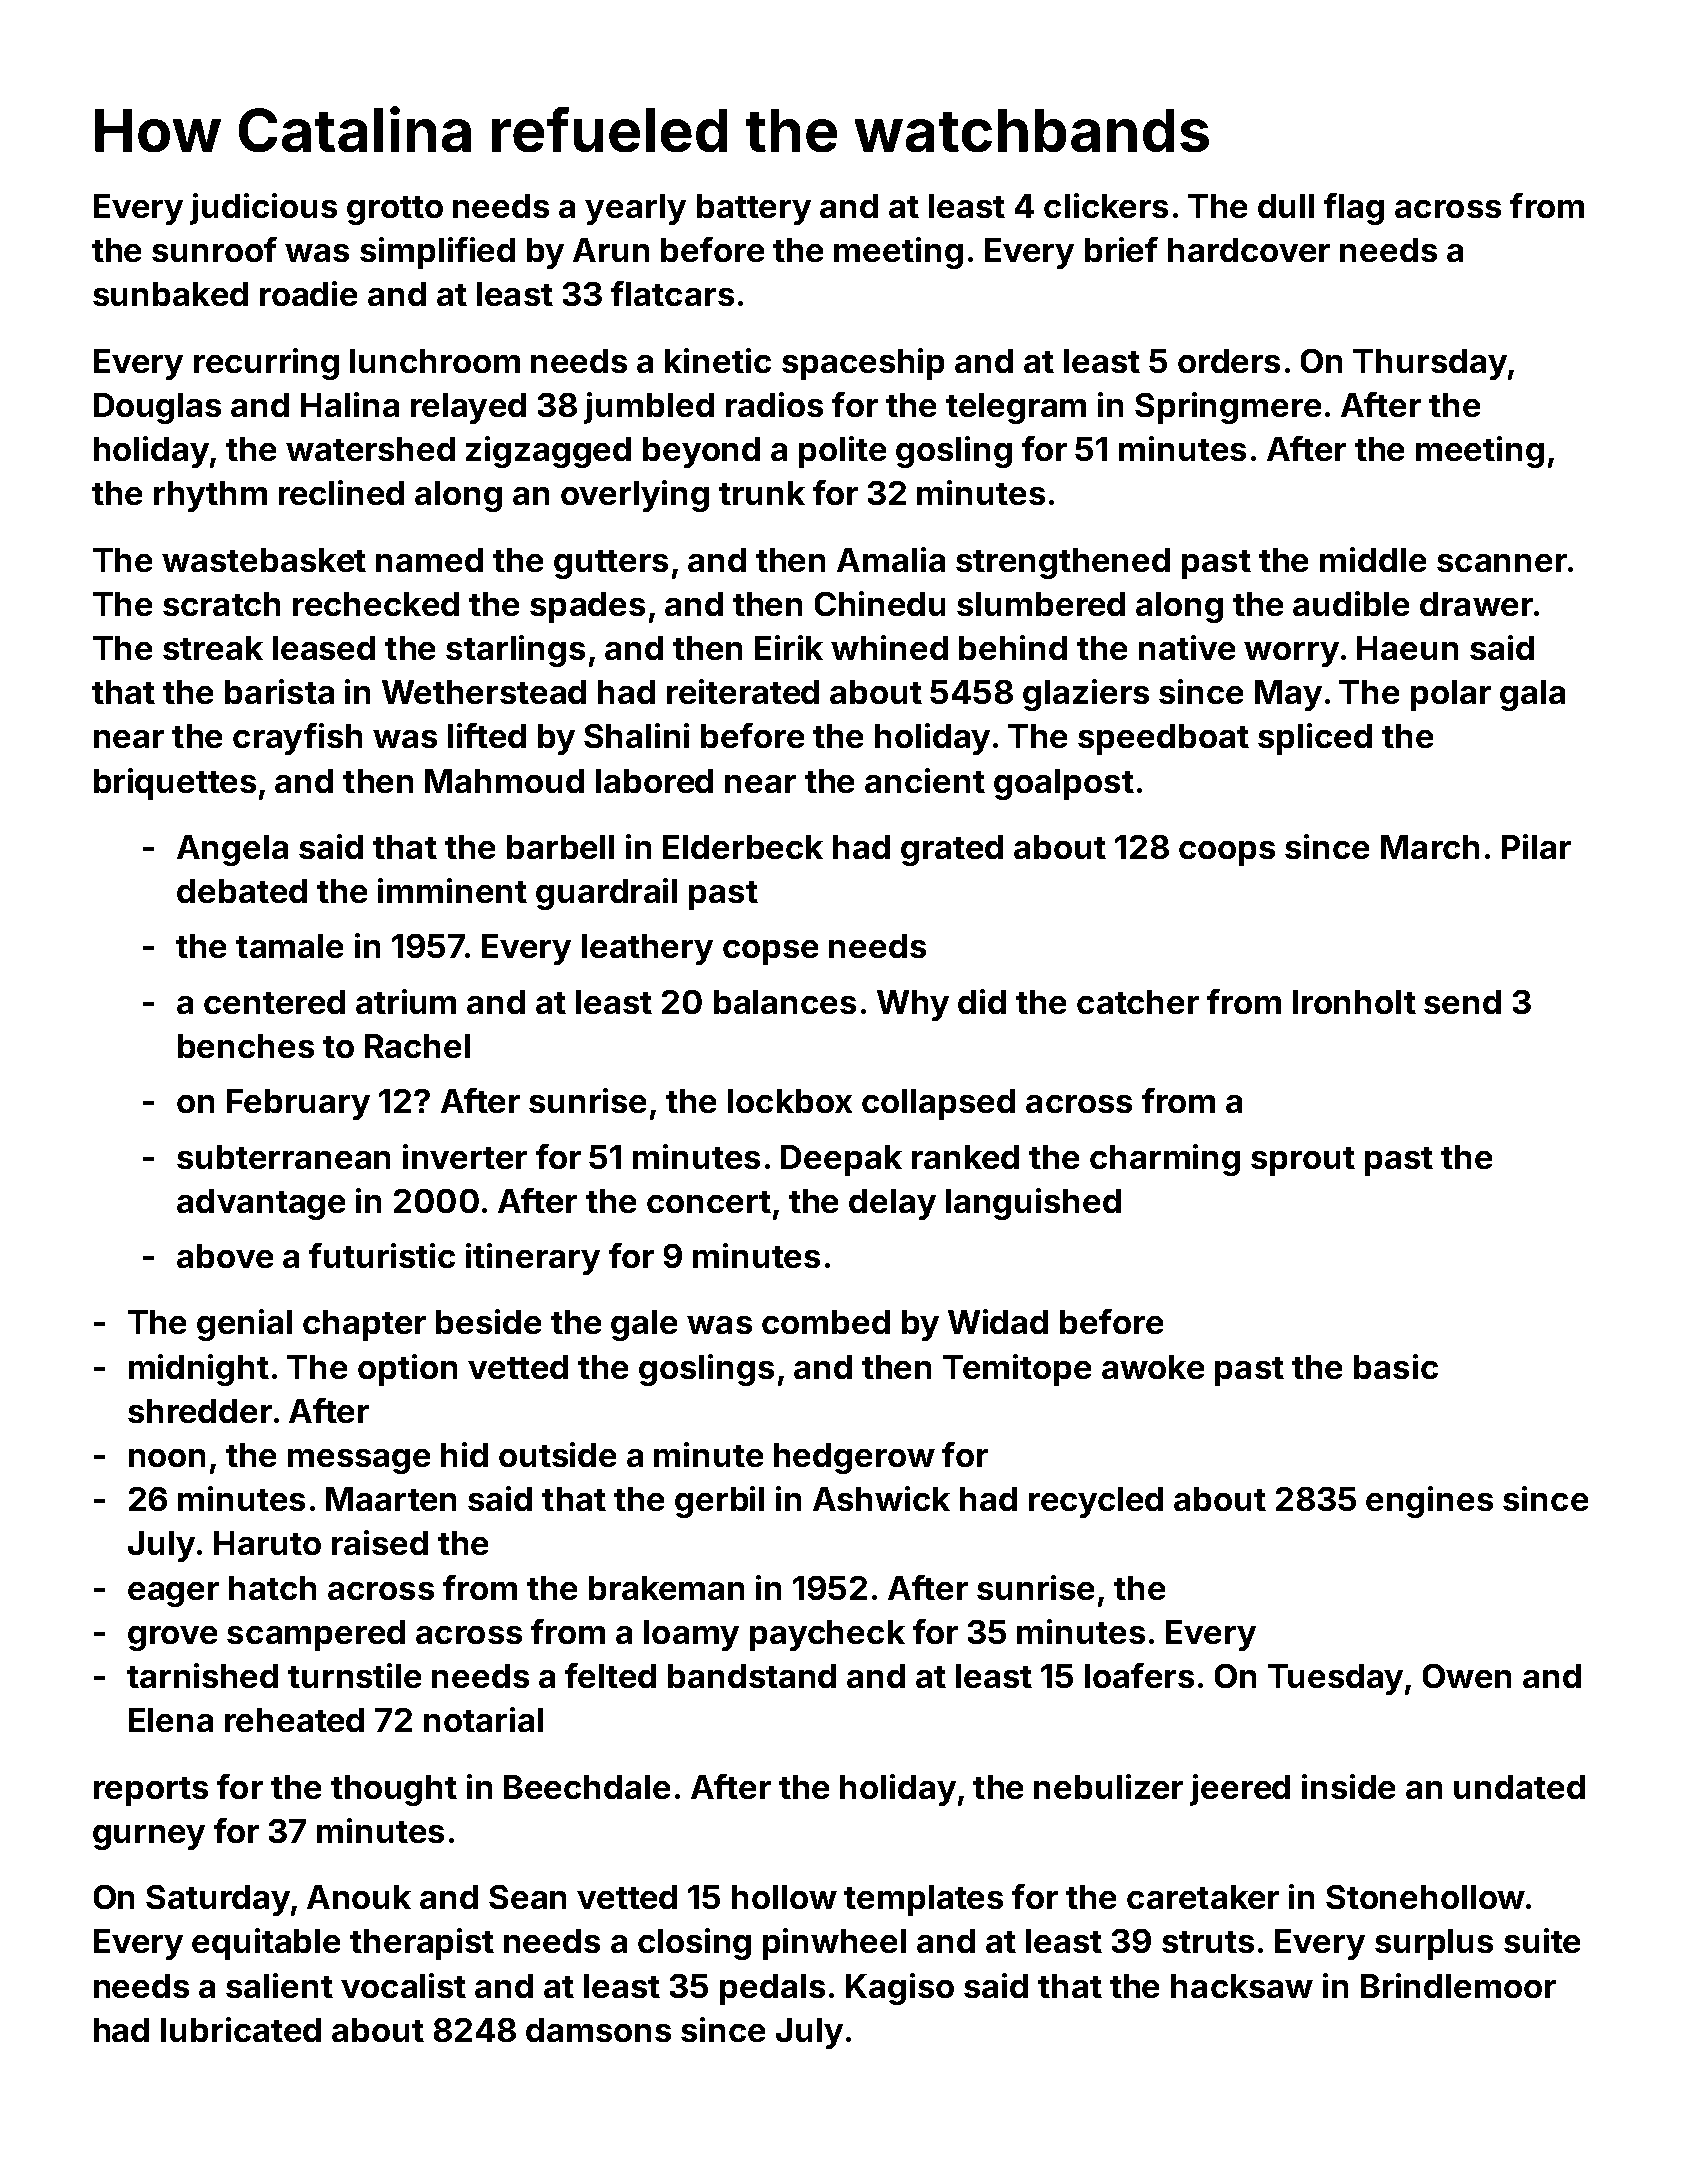 This screenshot has height=2178, width=1683. I want to click on itinerary, so click(533, 1259).
